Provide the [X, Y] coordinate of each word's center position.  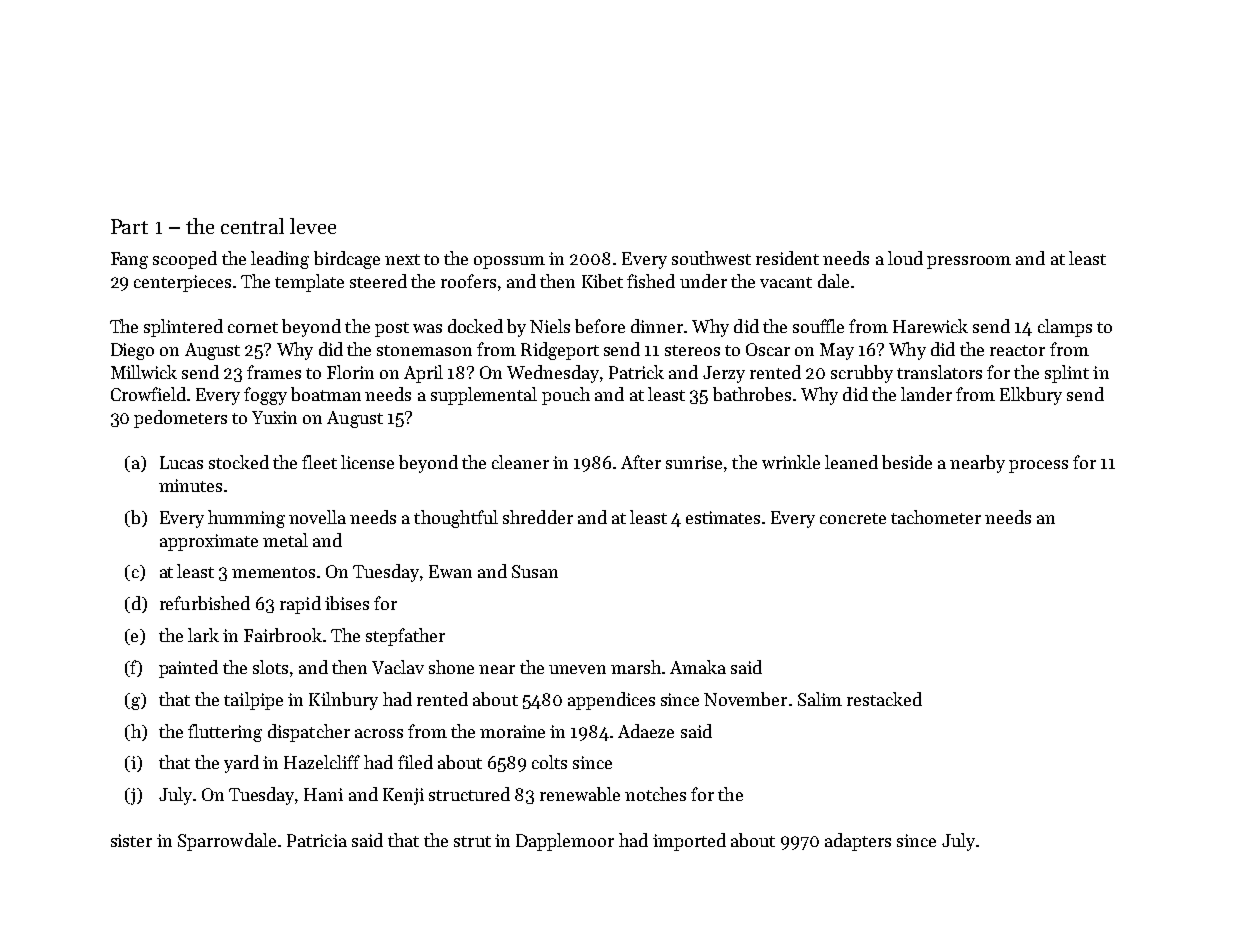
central [252, 226]
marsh [636, 667]
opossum [509, 262]
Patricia [317, 840]
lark [203, 635]
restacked [884, 699]
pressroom [969, 262]
